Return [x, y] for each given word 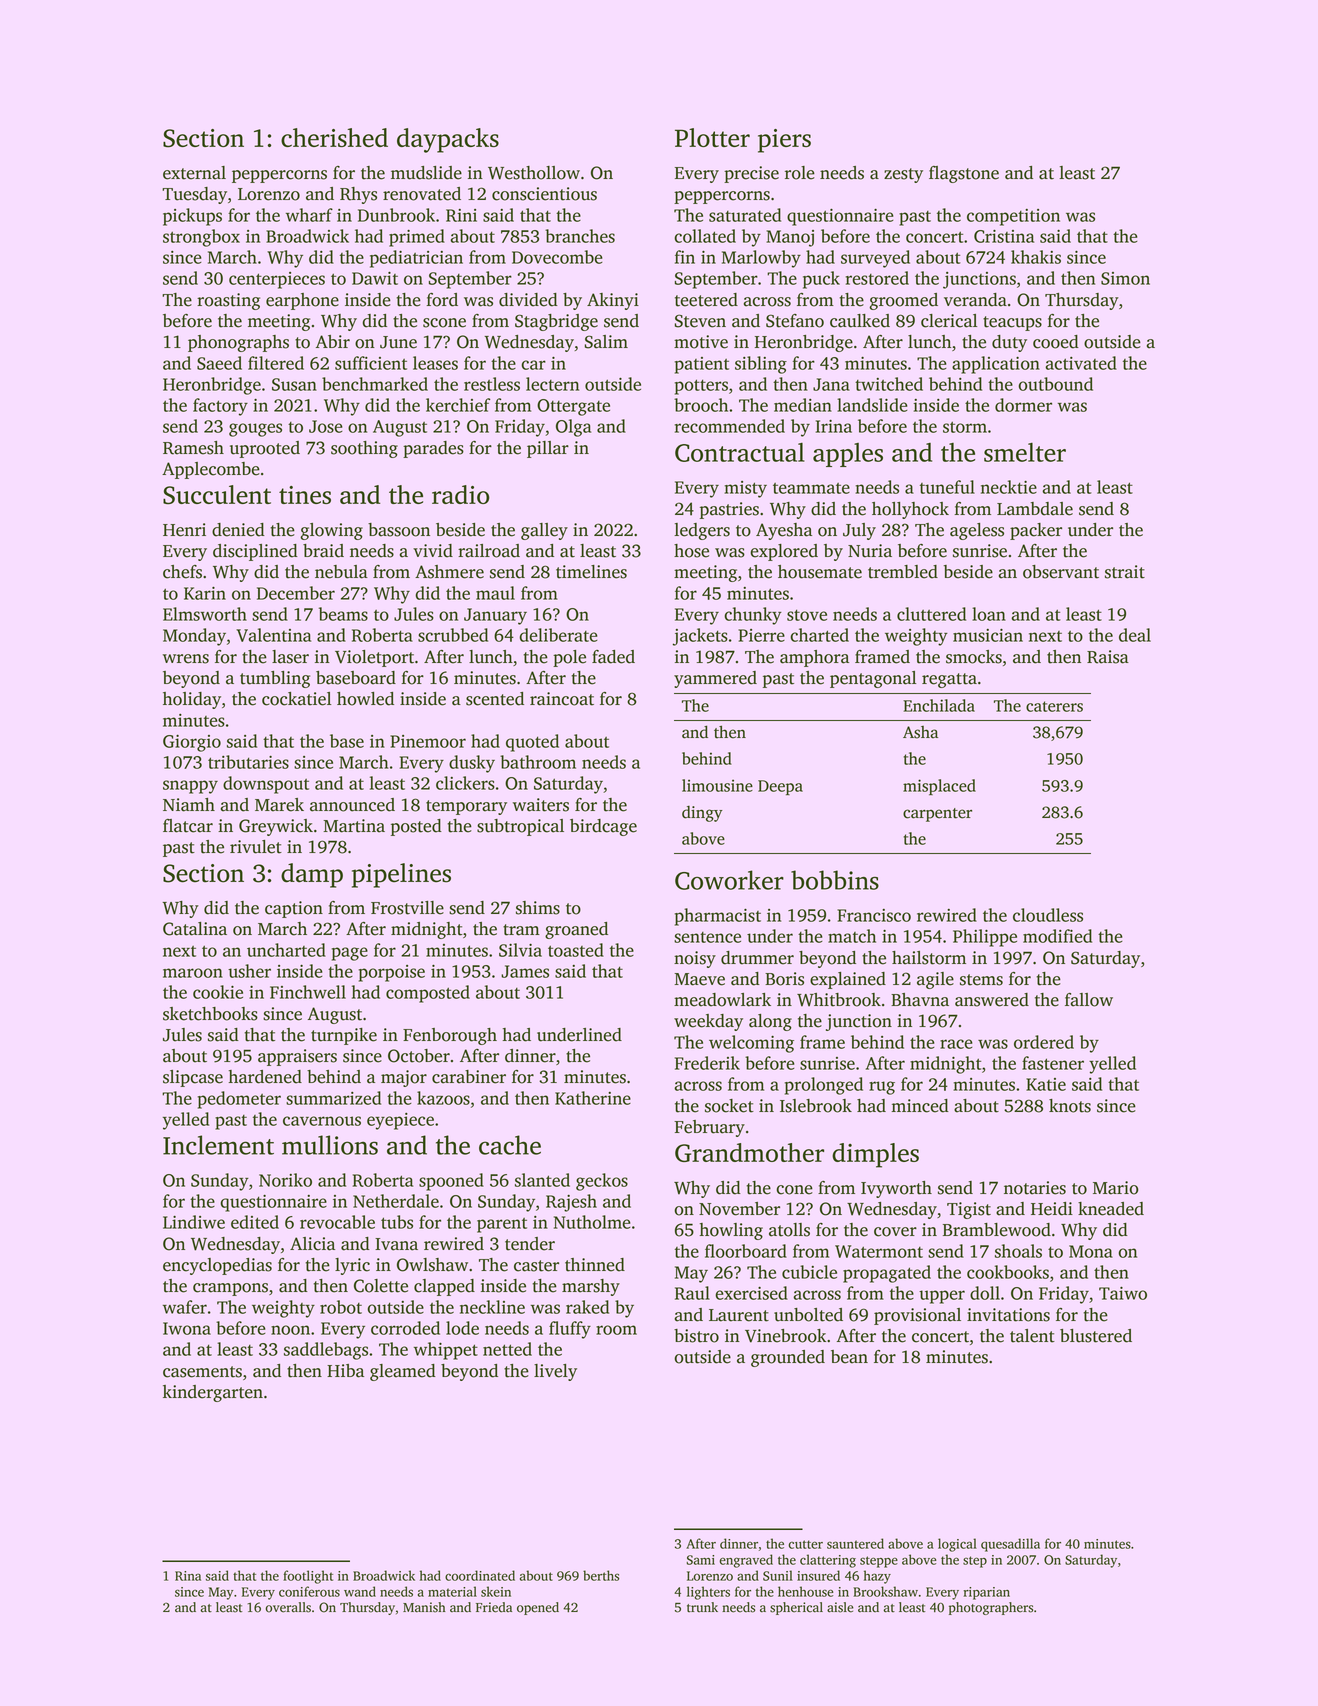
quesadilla [1010, 1545]
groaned [576, 930]
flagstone [964, 174]
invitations [1008, 1315]
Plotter [712, 137]
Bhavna [920, 1000]
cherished [334, 137]
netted [507, 1349]
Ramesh [193, 448]
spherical [796, 1608]
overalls [288, 1607]
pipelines [401, 875]
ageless [977, 531]
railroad [489, 551]
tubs [397, 1222]
